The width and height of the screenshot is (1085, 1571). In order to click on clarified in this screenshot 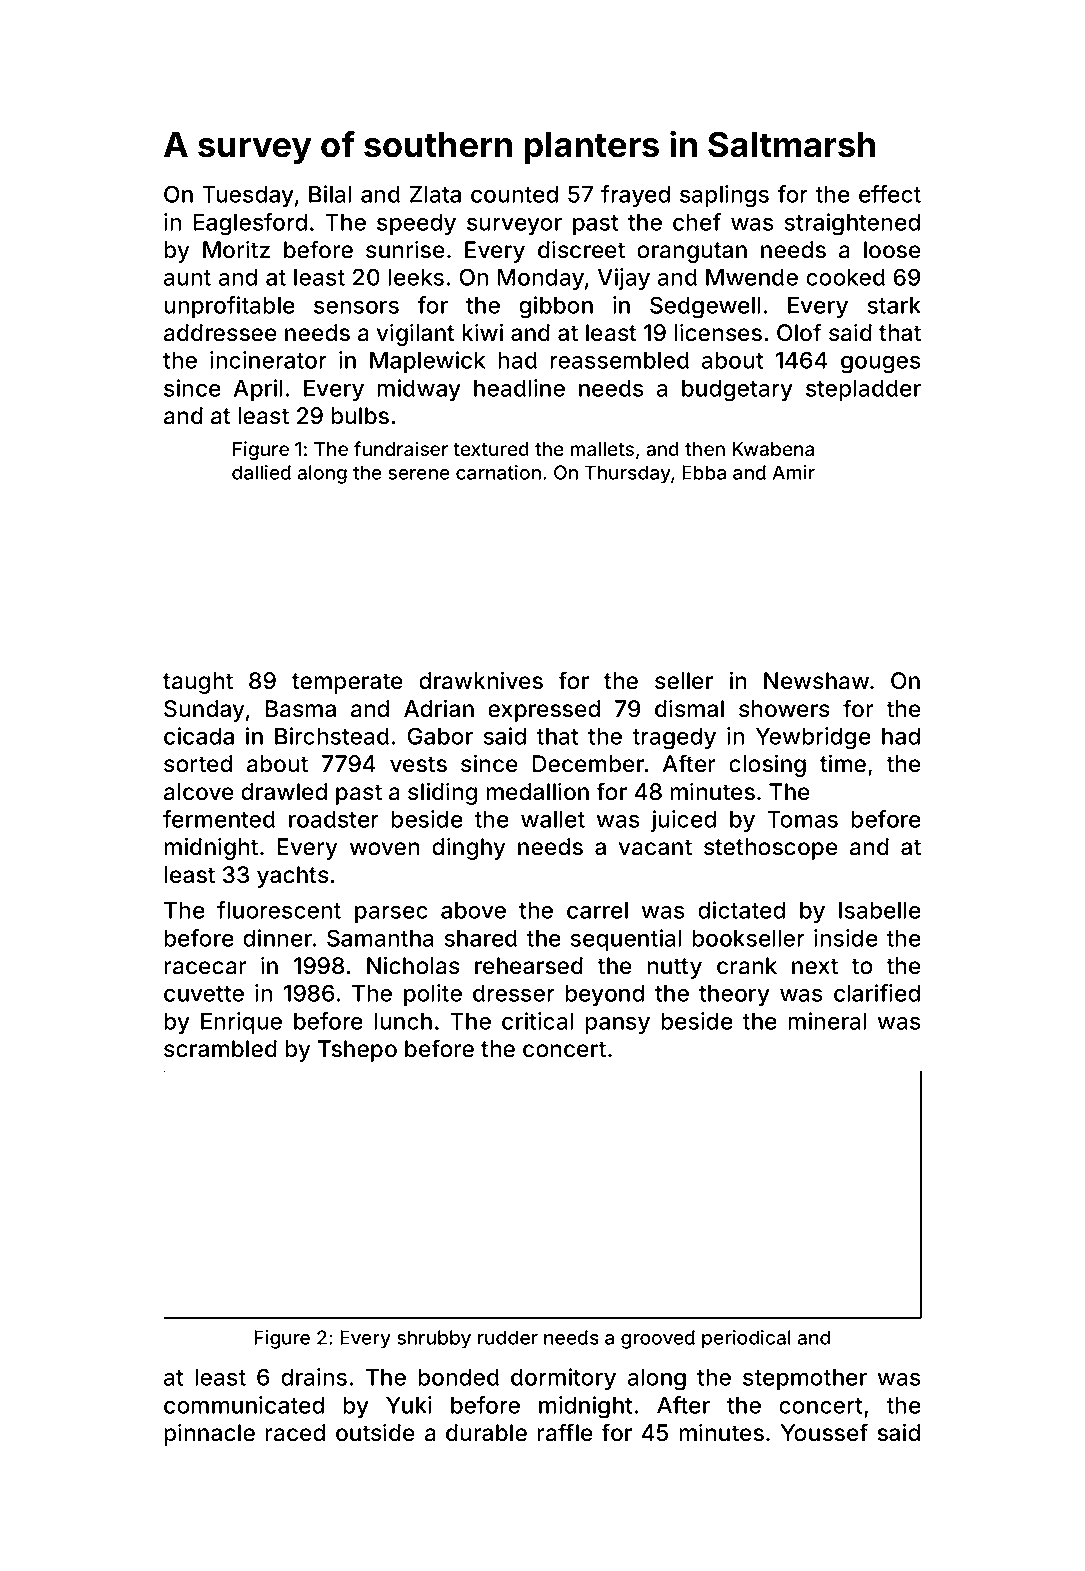, I will do `click(877, 993)`.
